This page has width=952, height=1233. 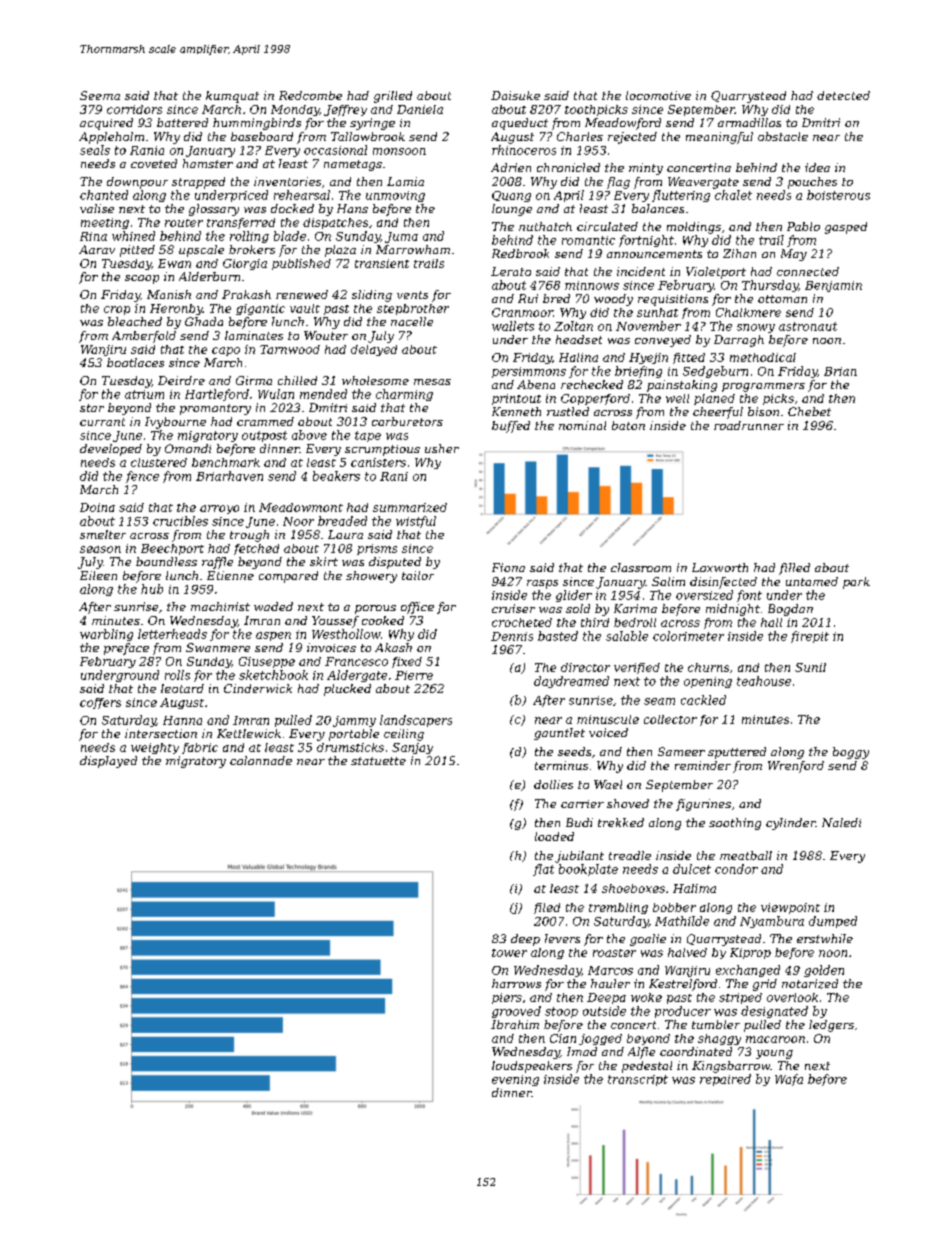 I want to click on classroom, so click(x=641, y=567).
